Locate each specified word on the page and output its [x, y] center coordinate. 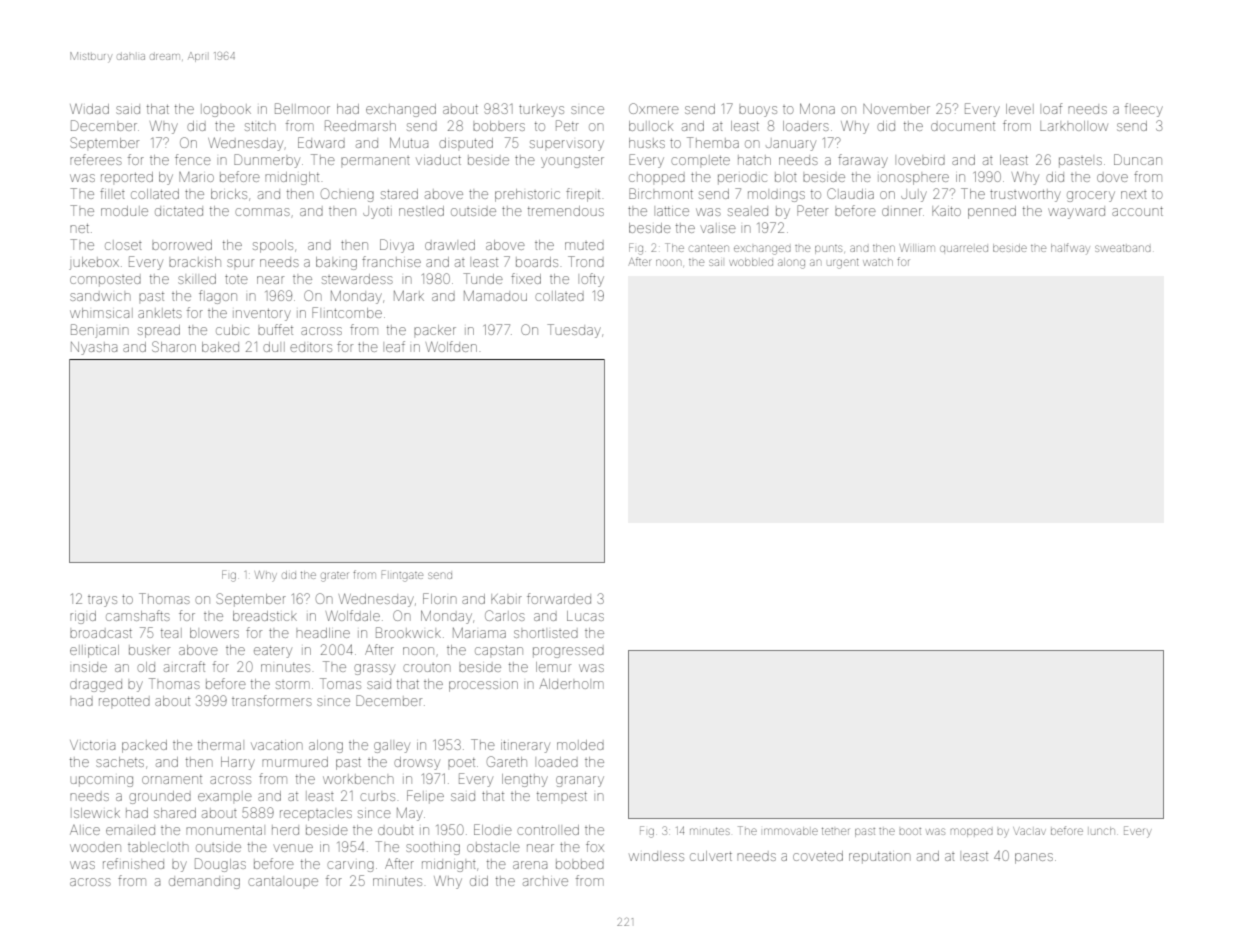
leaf [395, 346]
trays [102, 601]
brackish [195, 262]
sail [715, 262]
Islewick [97, 813]
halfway [1070, 249]
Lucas [585, 616]
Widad [89, 109]
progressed [568, 652]
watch [878, 262]
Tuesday [574, 331]
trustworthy [1025, 195]
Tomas [340, 683]
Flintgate [402, 576]
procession [483, 686]
